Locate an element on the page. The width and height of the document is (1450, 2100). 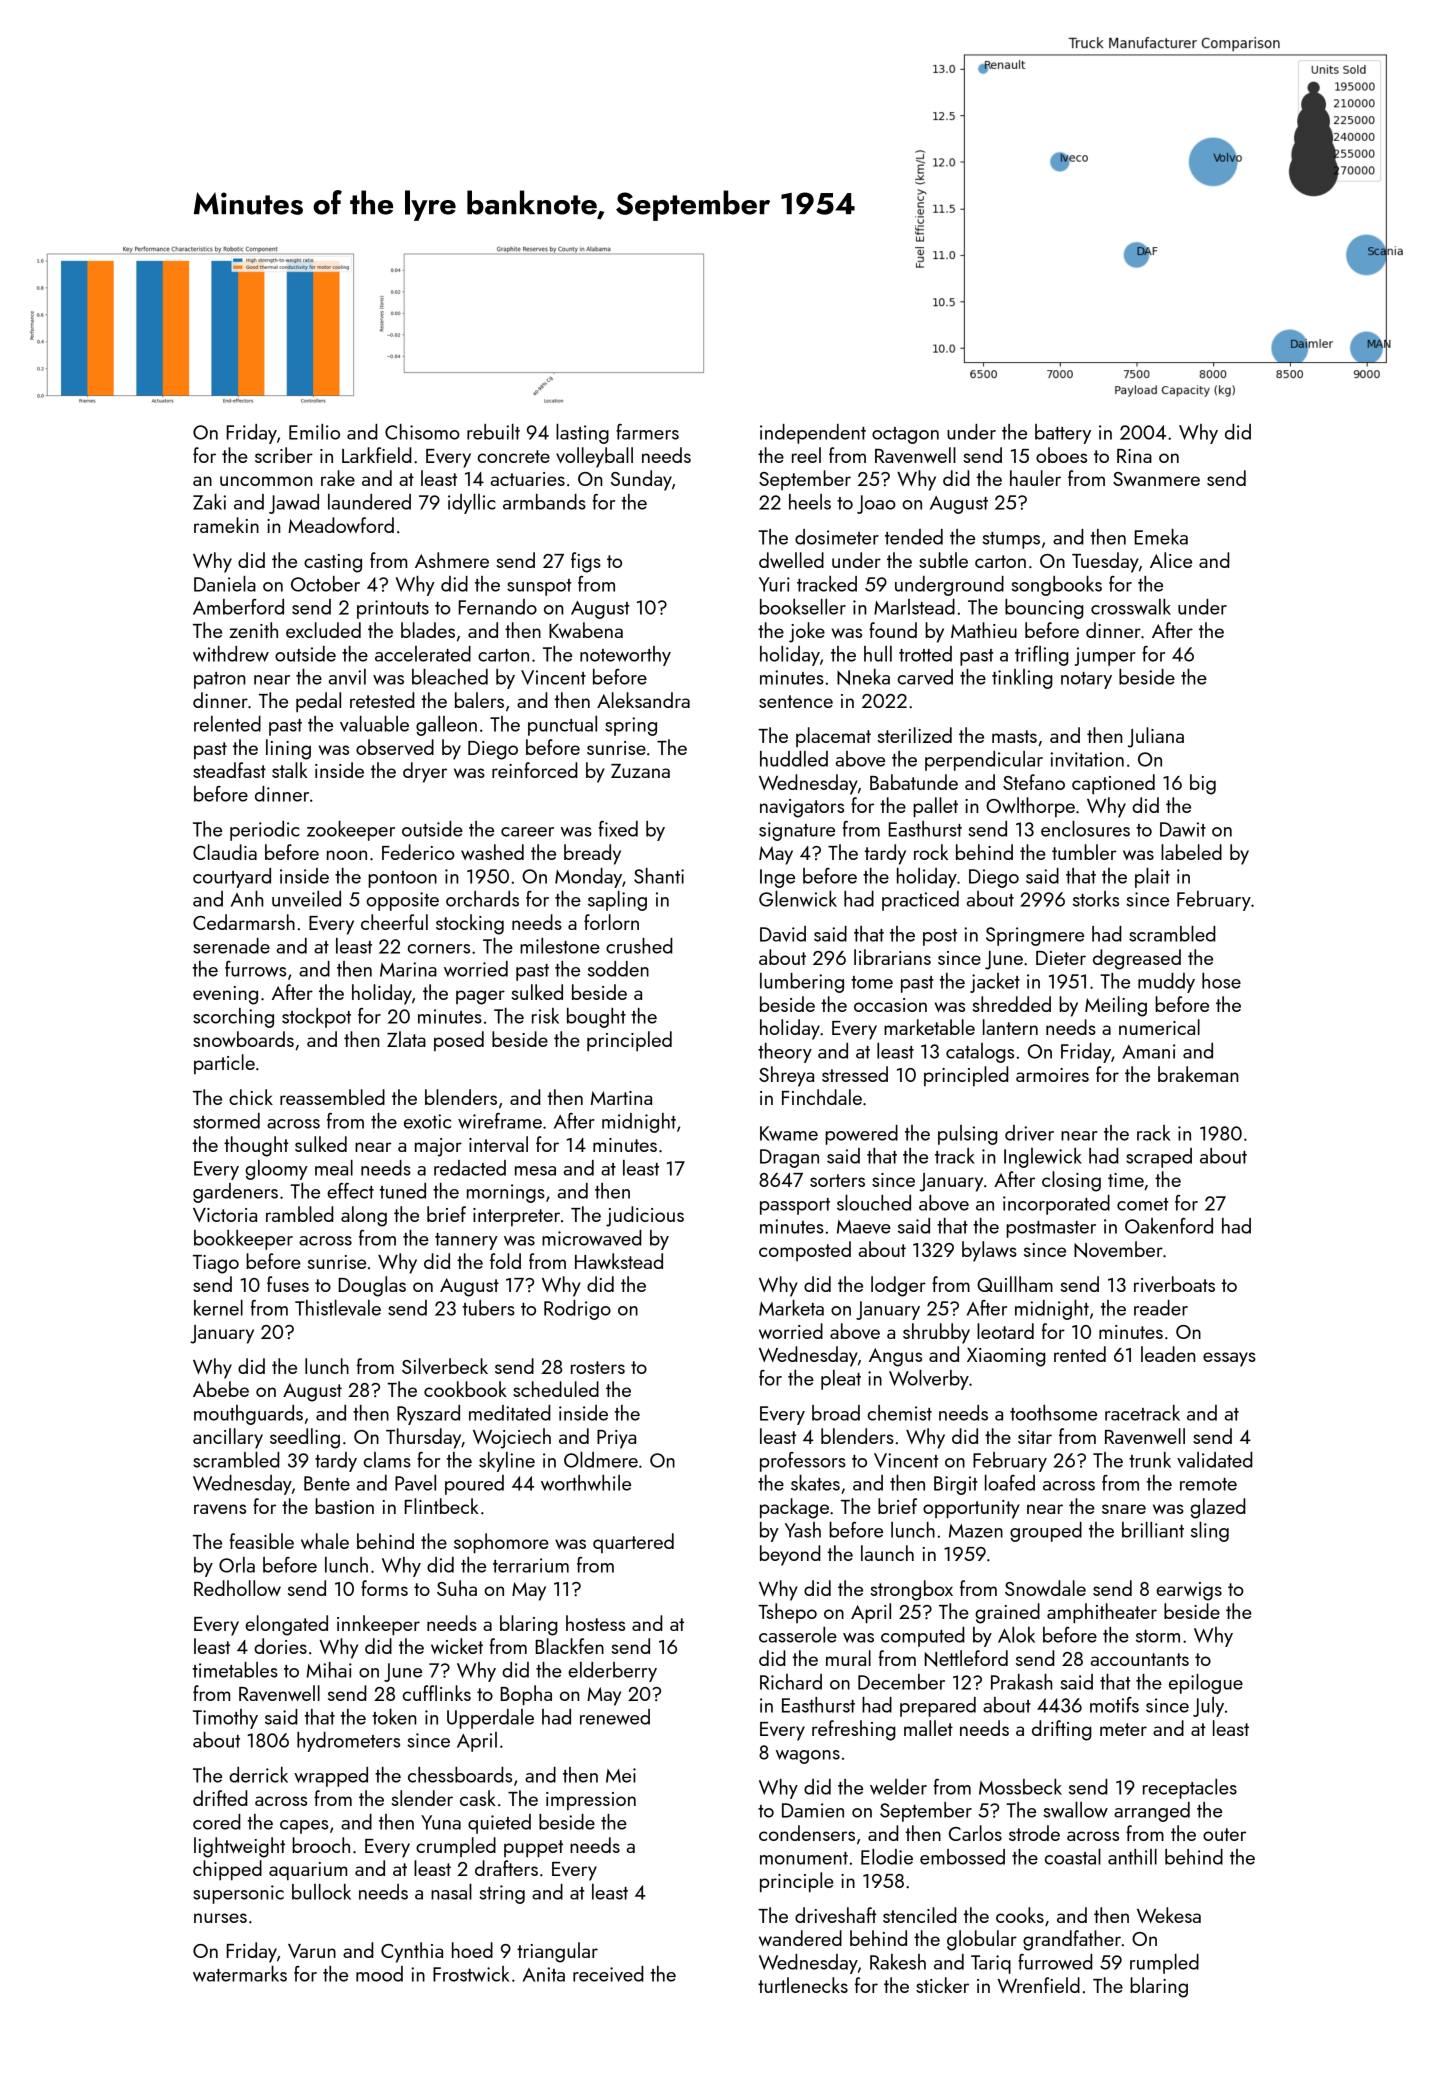
brooch is located at coordinates (321, 1845).
